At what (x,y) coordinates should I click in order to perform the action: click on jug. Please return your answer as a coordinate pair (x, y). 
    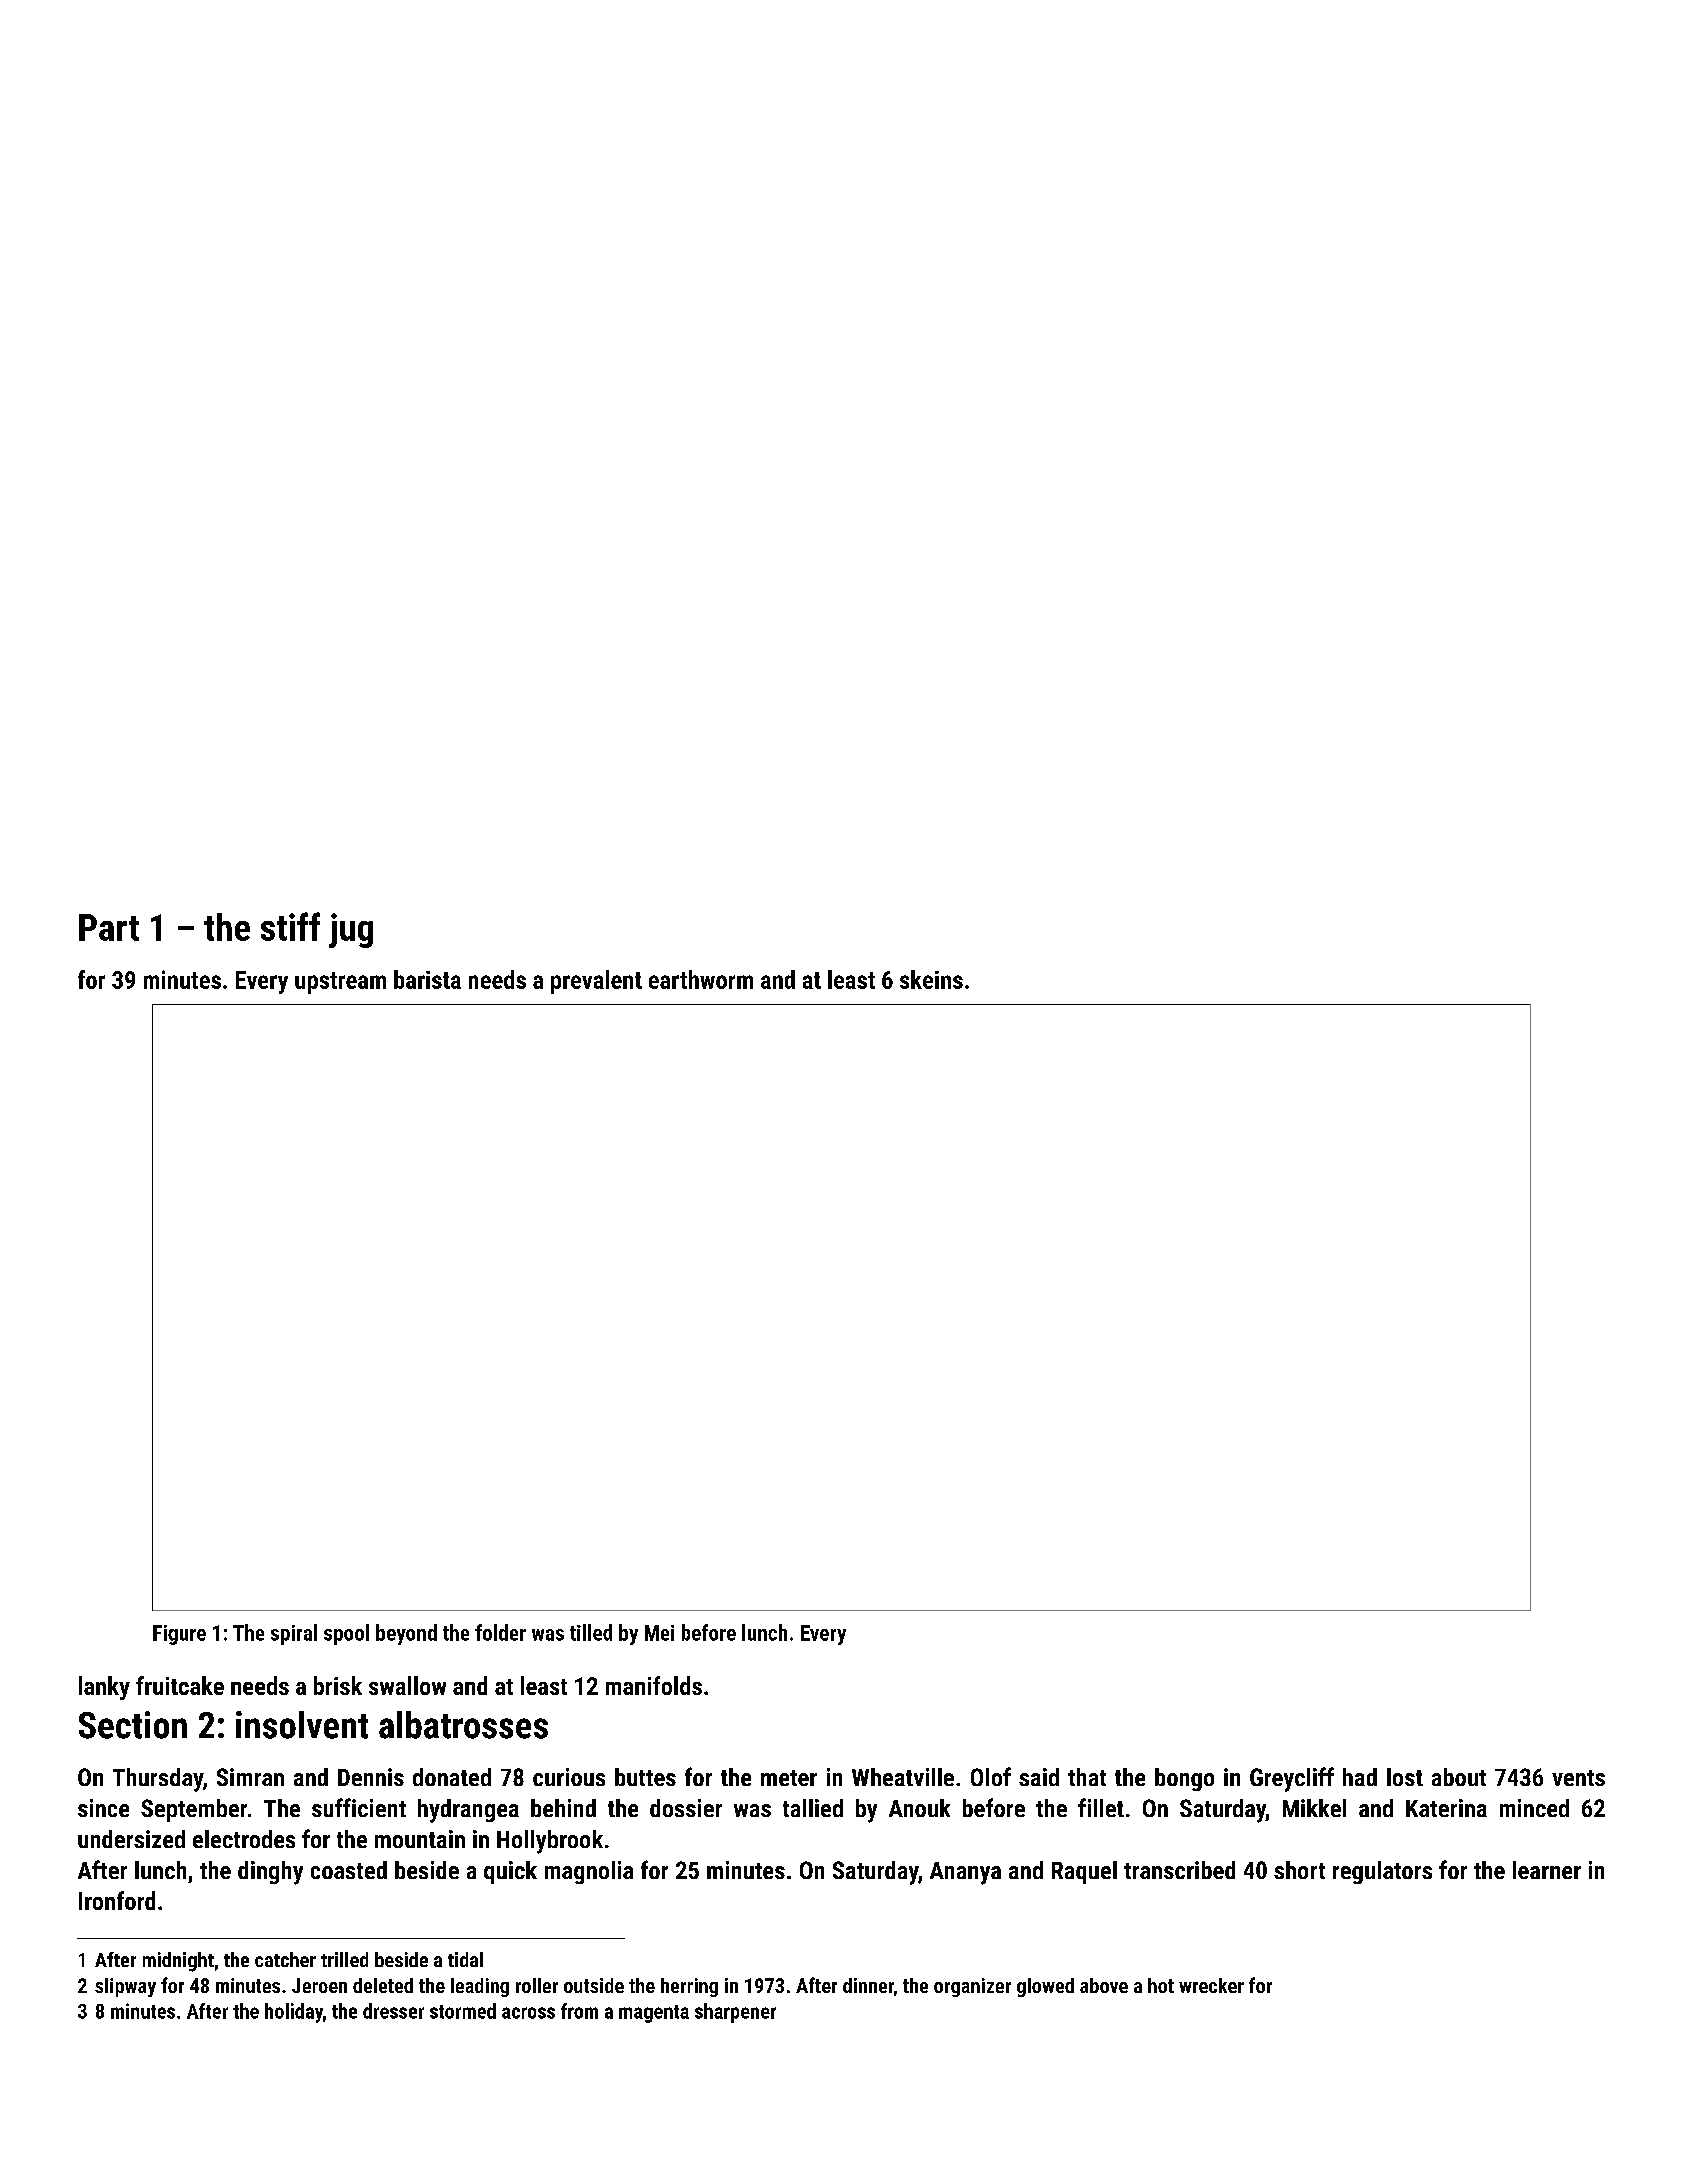
    Looking at the image, I should click on (351, 930).
